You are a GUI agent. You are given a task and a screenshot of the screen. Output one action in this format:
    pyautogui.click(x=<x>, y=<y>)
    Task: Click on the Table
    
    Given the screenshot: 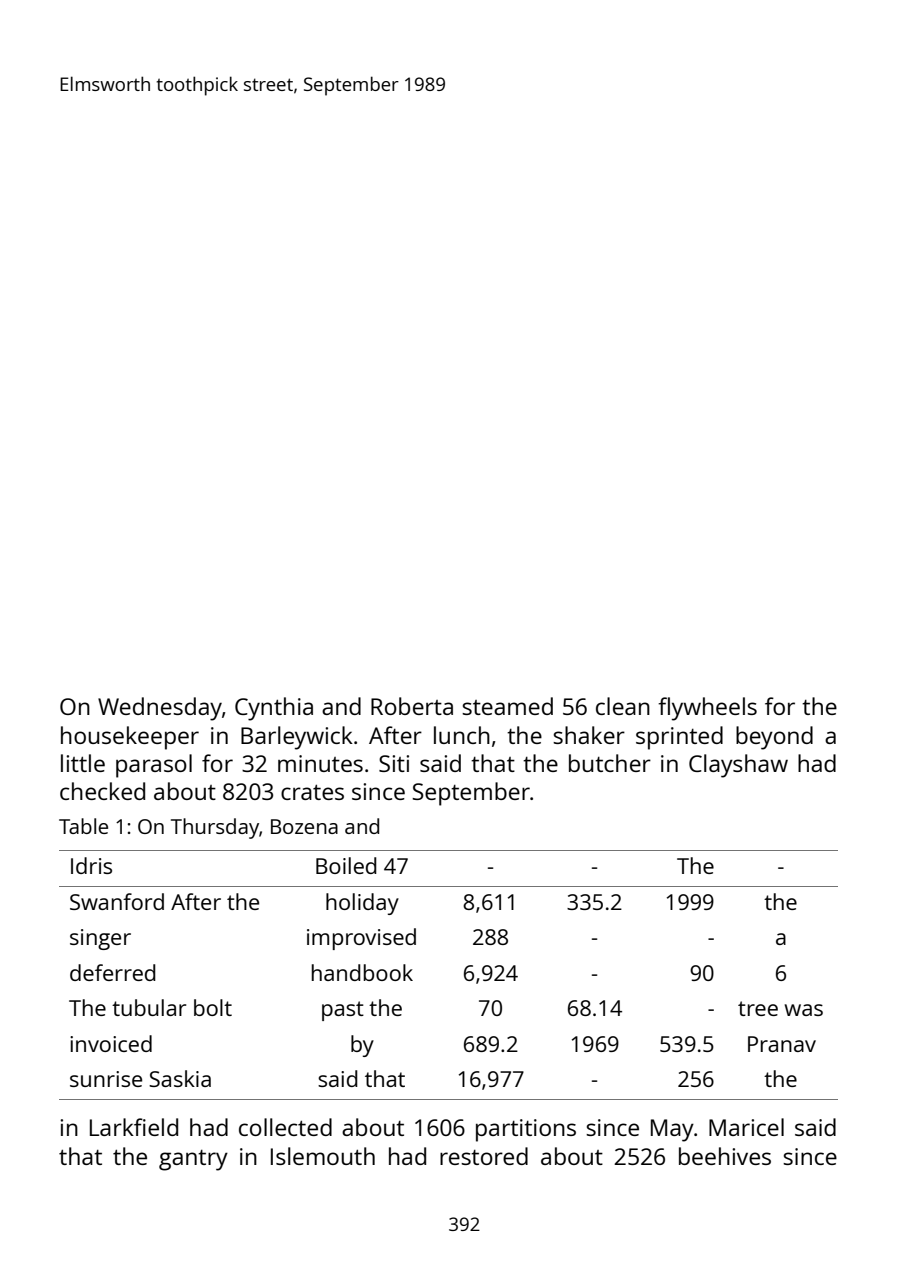 What is the action you would take?
    pyautogui.click(x=83, y=826)
